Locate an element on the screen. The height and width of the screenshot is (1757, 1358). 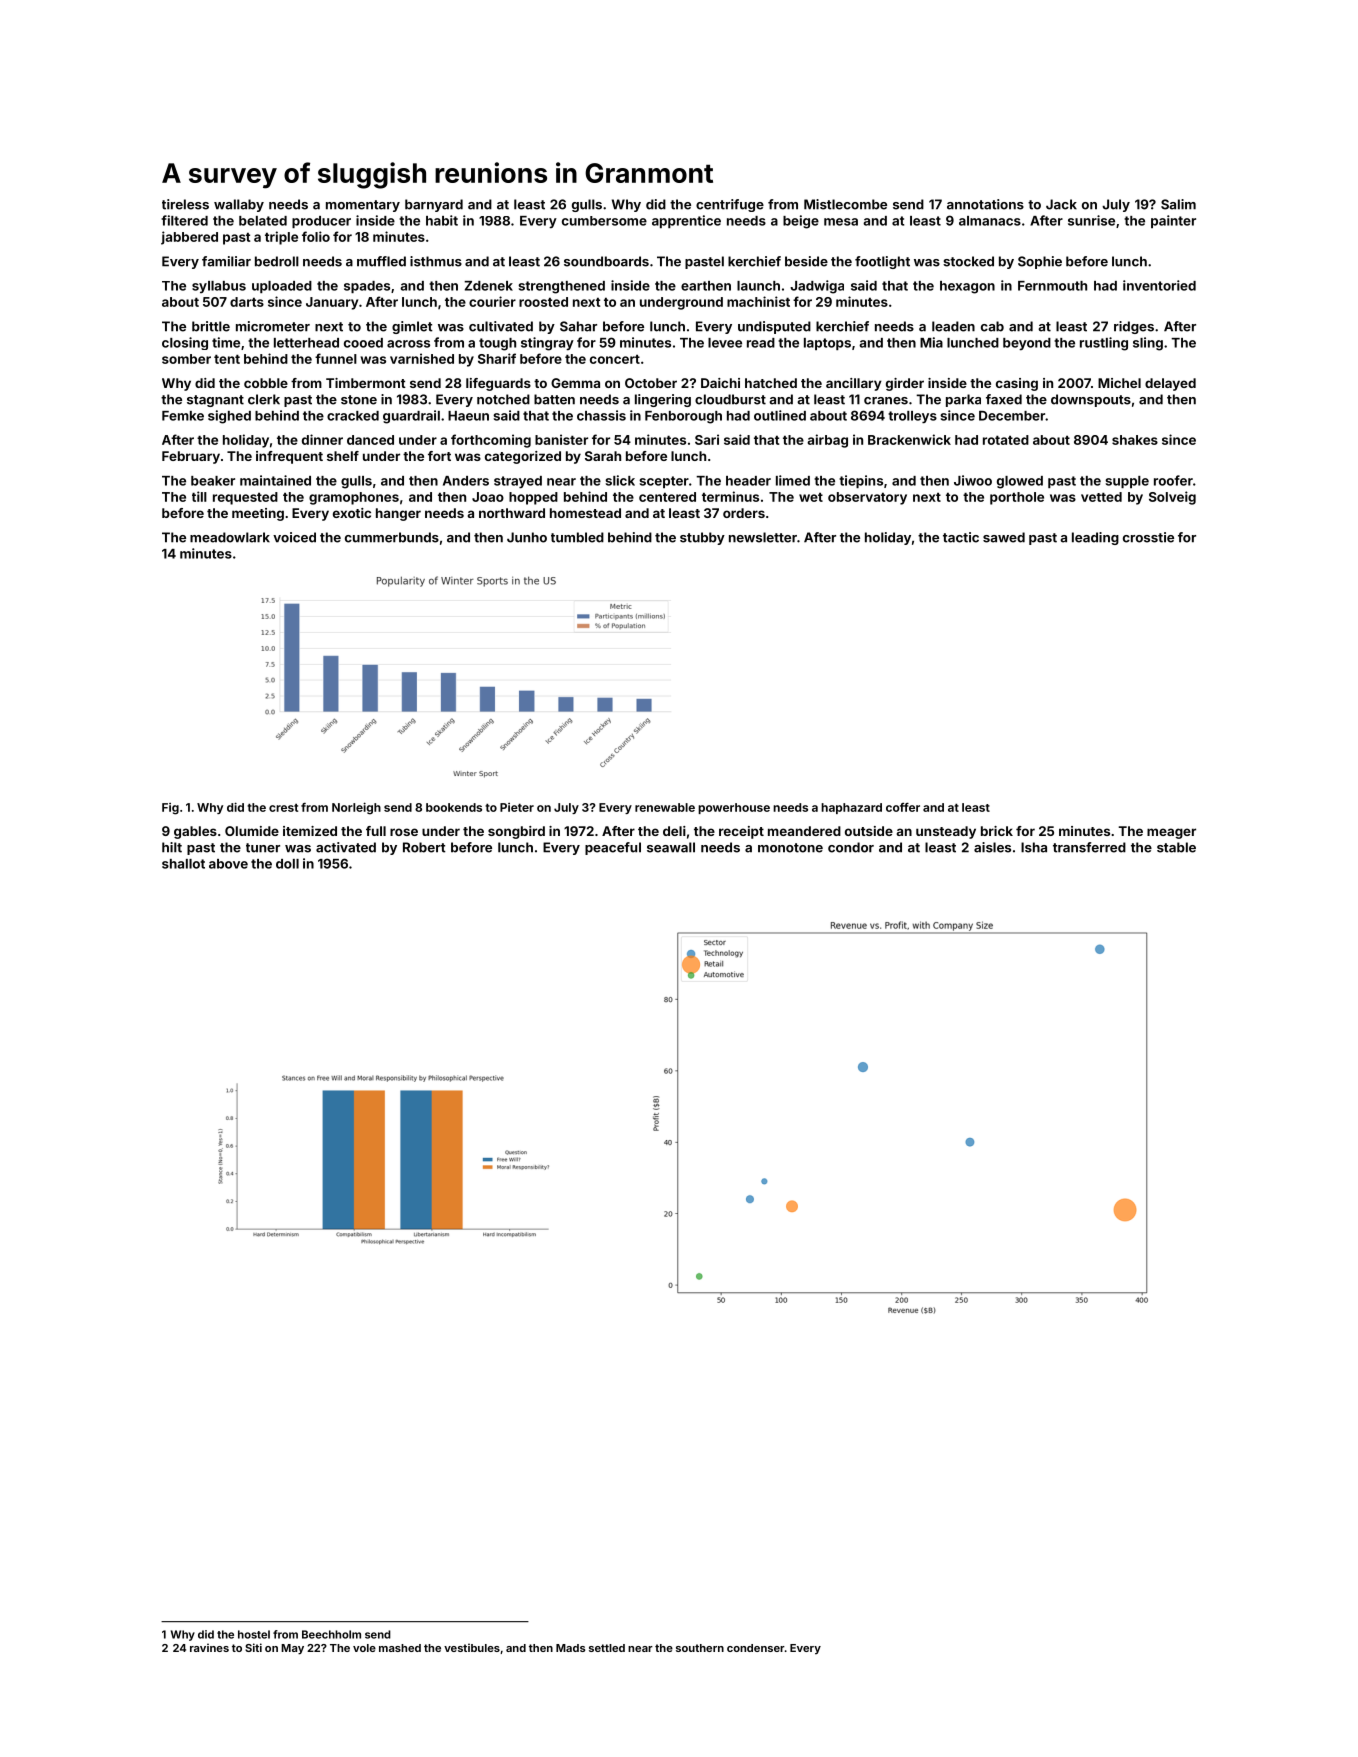
centrifuge is located at coordinates (730, 205).
